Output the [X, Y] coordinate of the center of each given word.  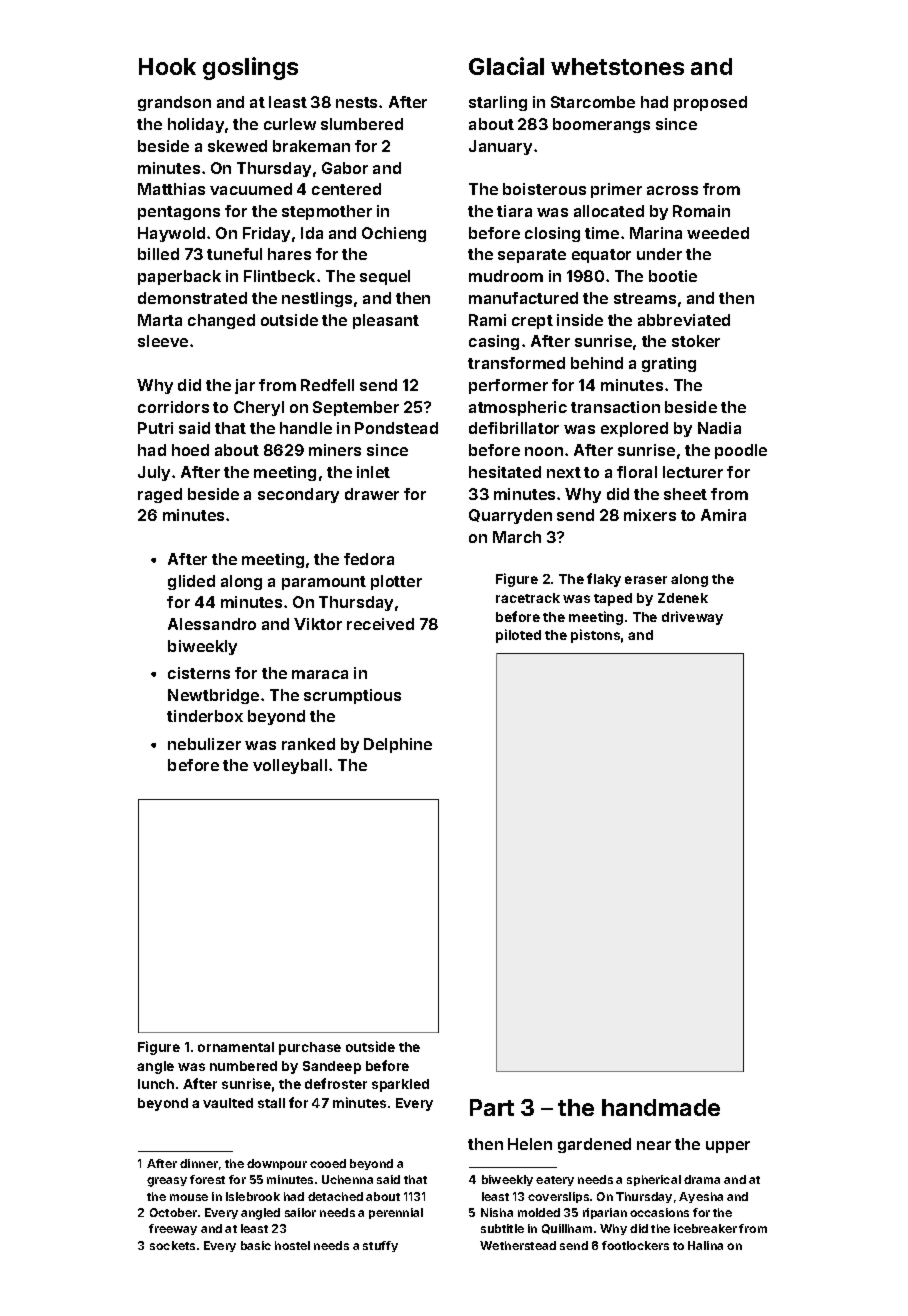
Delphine [398, 745]
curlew [290, 124]
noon [544, 451]
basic [256, 1245]
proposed [710, 103]
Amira [723, 515]
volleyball [290, 766]
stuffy [380, 1246]
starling [498, 103]
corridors [173, 407]
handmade [661, 1107]
